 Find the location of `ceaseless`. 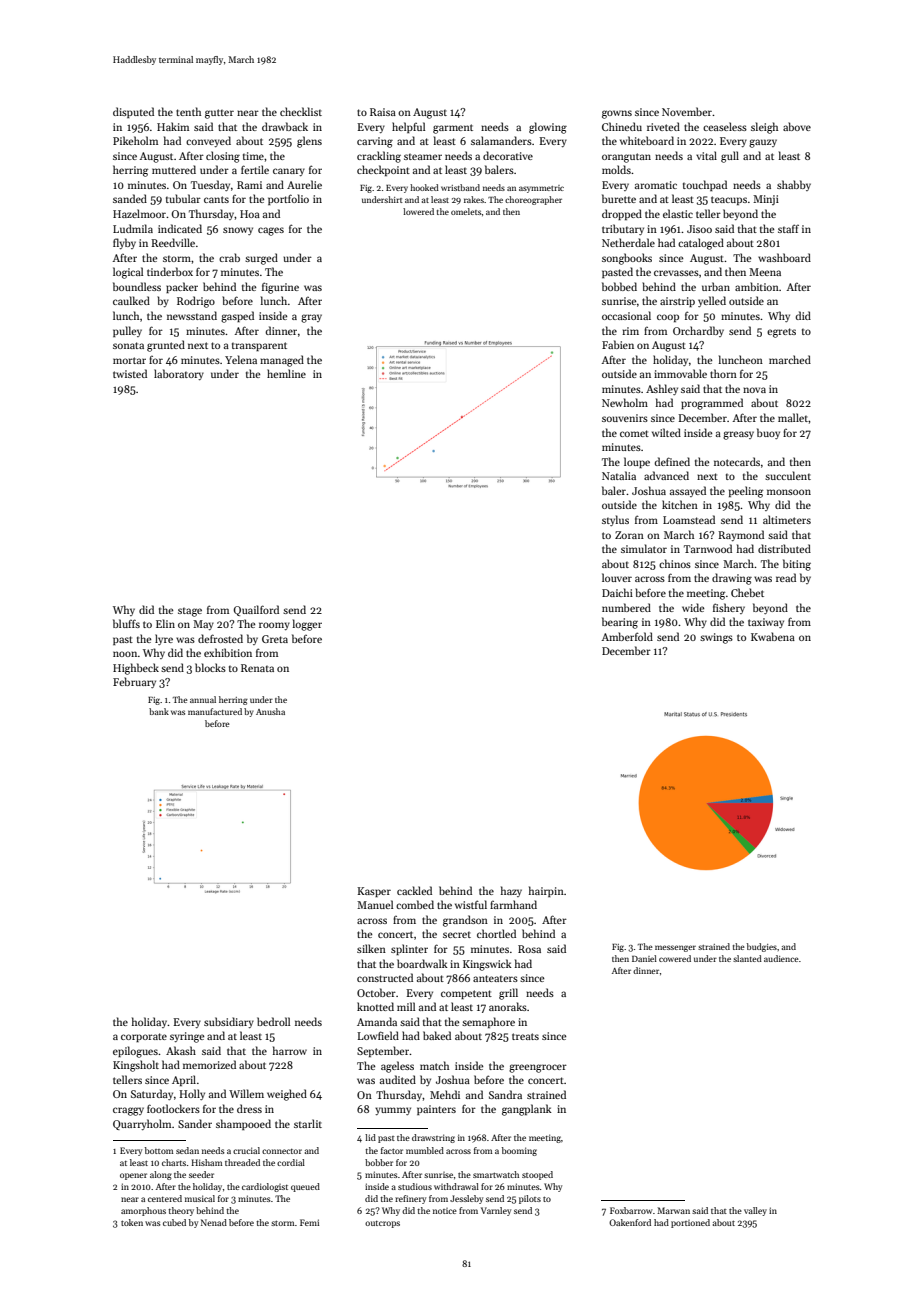

ceaseless is located at coordinates (725, 126).
